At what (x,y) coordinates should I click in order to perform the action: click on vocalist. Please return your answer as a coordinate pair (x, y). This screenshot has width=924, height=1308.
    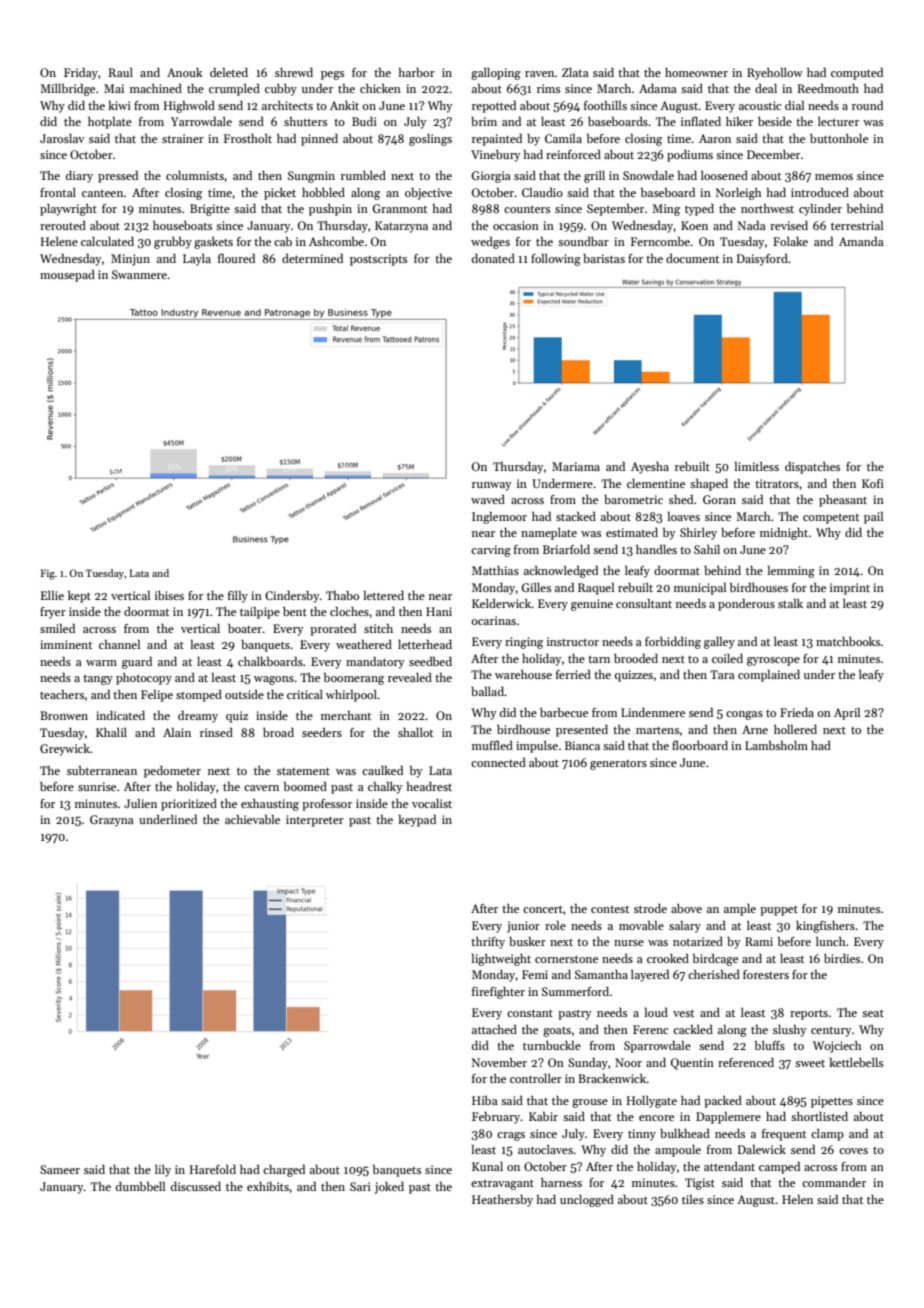
    Looking at the image, I should click on (432, 803).
